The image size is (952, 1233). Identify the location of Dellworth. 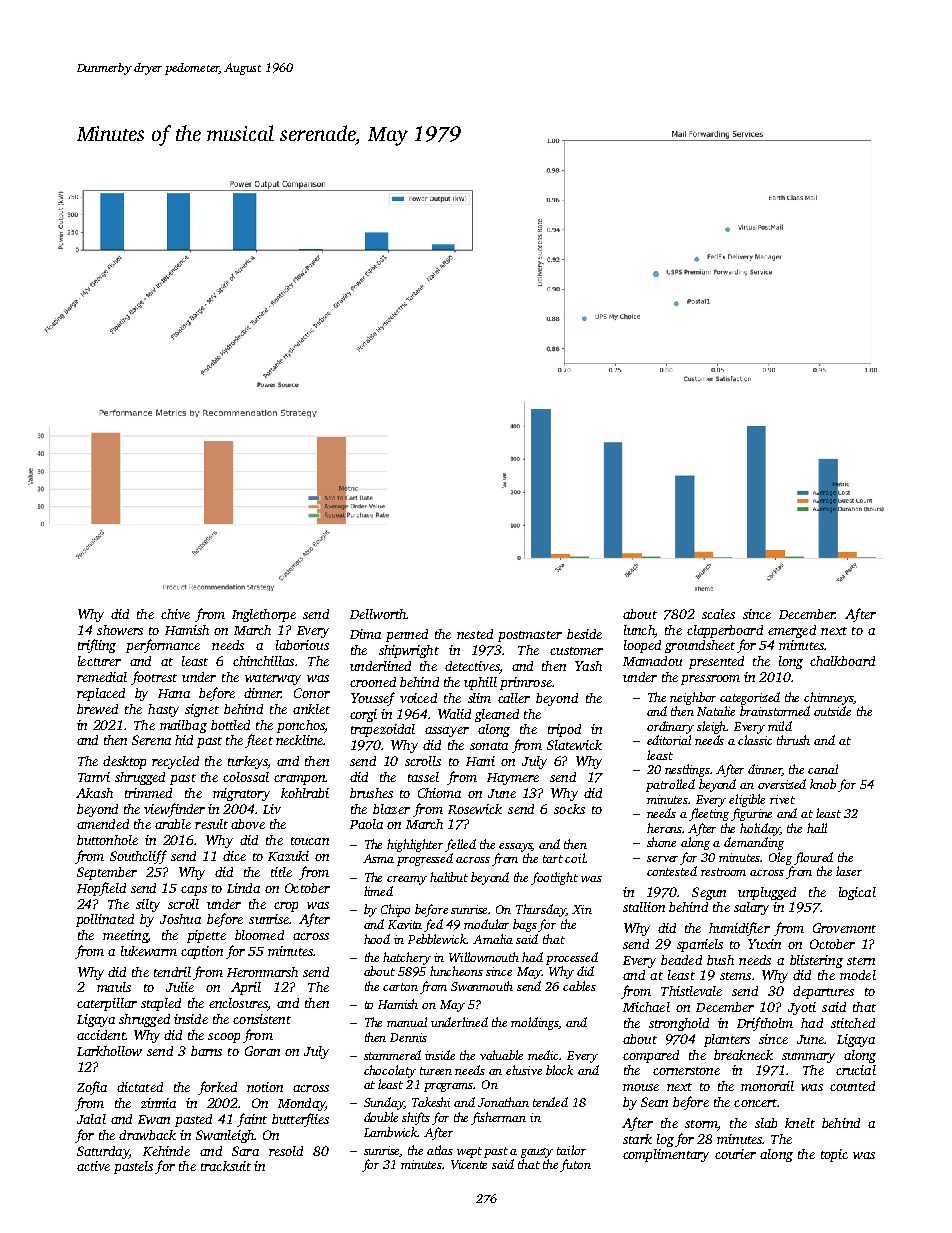
(378, 614).
